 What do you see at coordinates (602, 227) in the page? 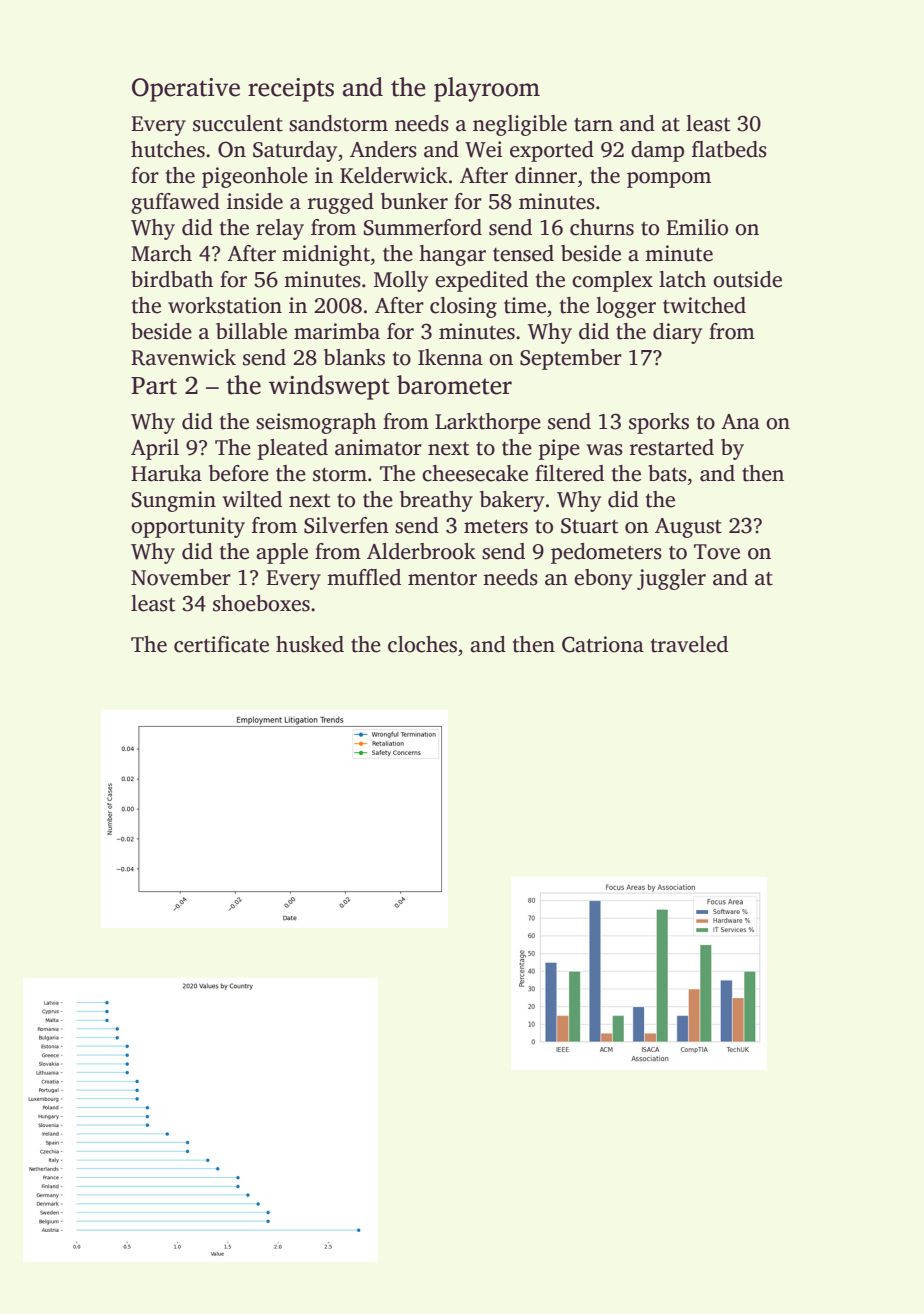
I see `churns` at bounding box center [602, 227].
